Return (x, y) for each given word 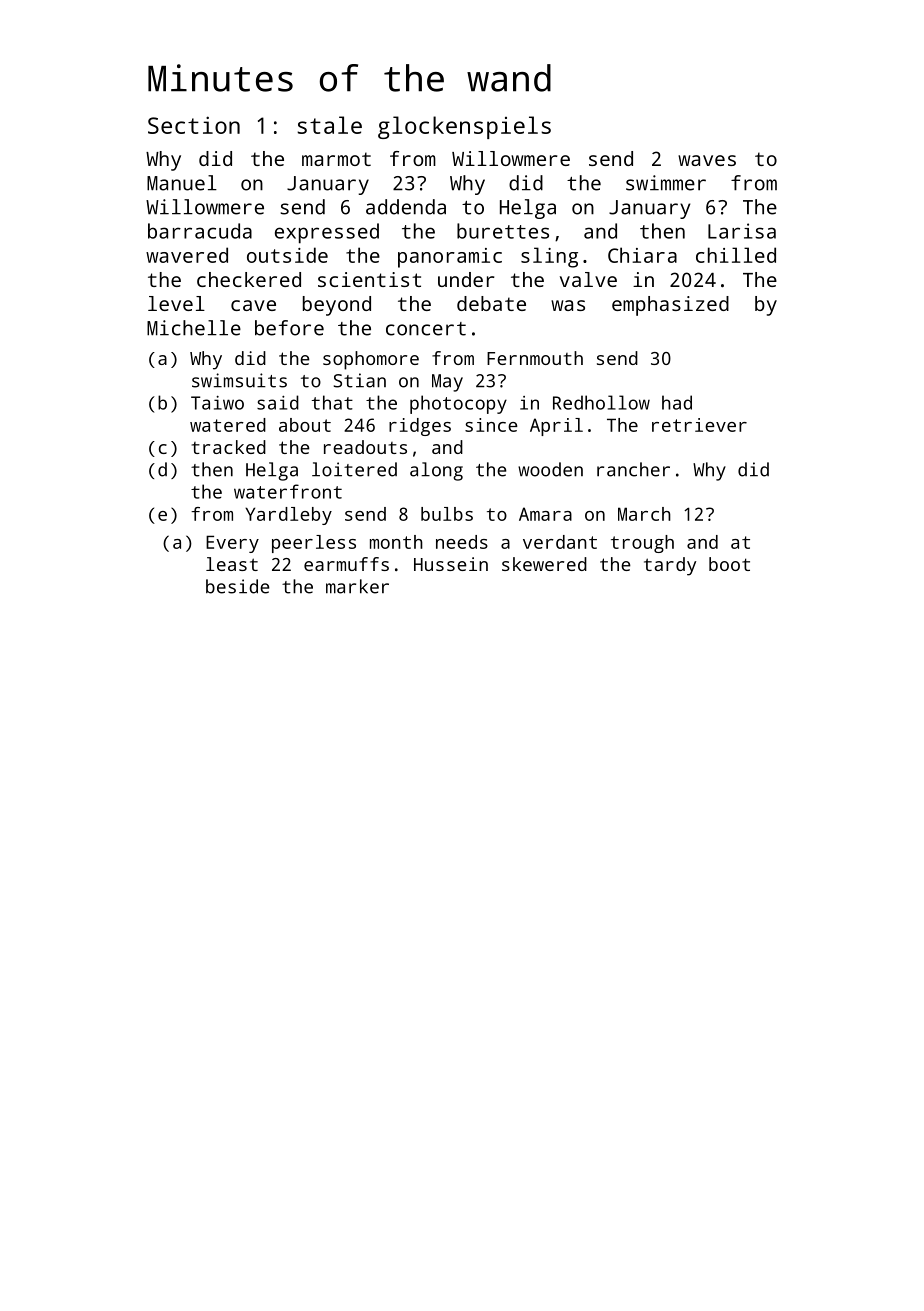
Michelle (194, 328)
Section (194, 125)
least (232, 564)
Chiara (642, 255)
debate (491, 303)
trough (642, 544)
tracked (229, 447)
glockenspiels (464, 127)
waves (707, 160)
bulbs (447, 514)
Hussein (451, 564)
